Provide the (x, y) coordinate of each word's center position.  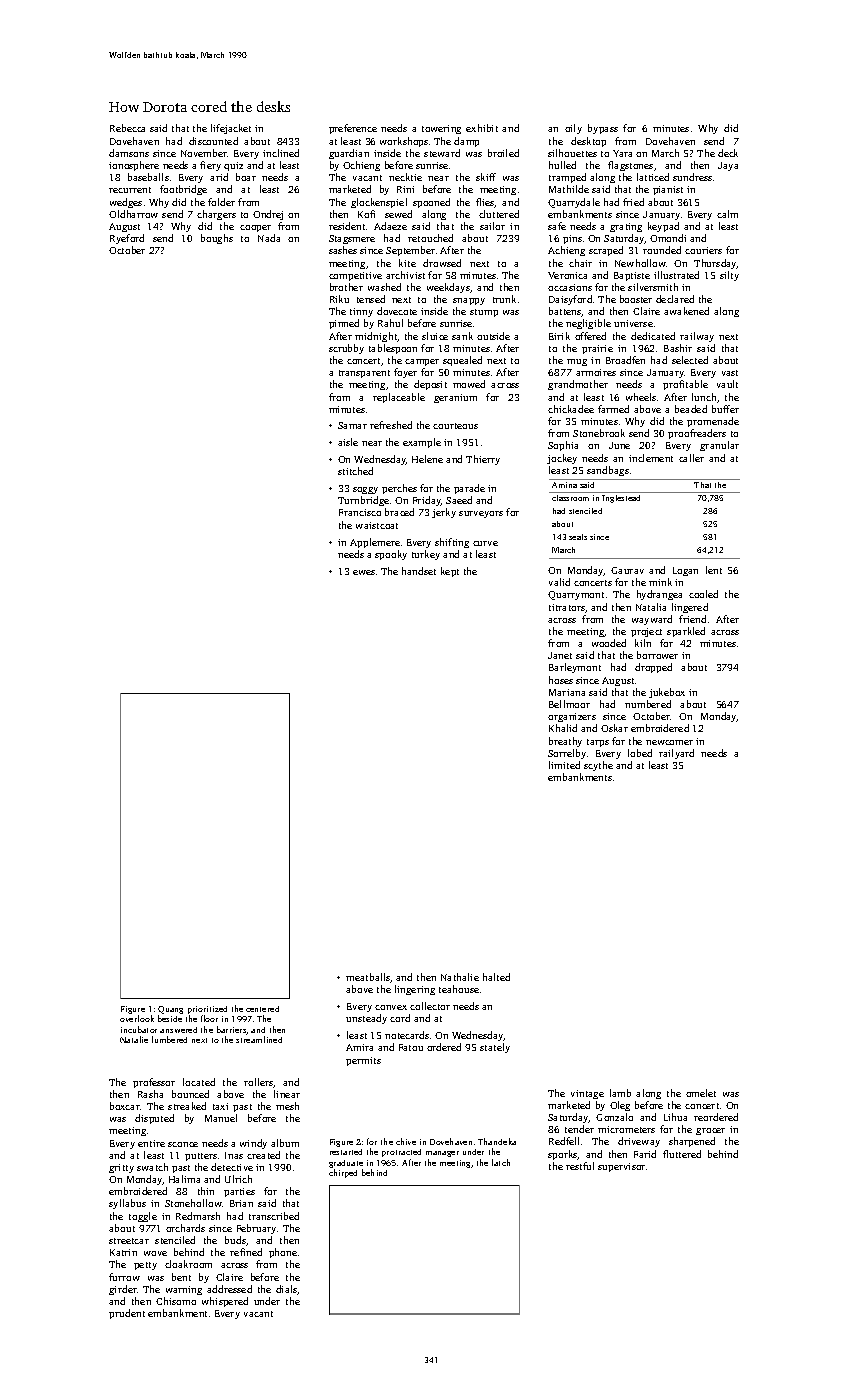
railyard (676, 754)
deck (728, 153)
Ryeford (127, 239)
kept (450, 572)
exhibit (482, 128)
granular (719, 446)
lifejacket (231, 129)
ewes (364, 572)
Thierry (483, 460)
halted (496, 977)
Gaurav (627, 570)
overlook (137, 1018)
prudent (127, 1314)
